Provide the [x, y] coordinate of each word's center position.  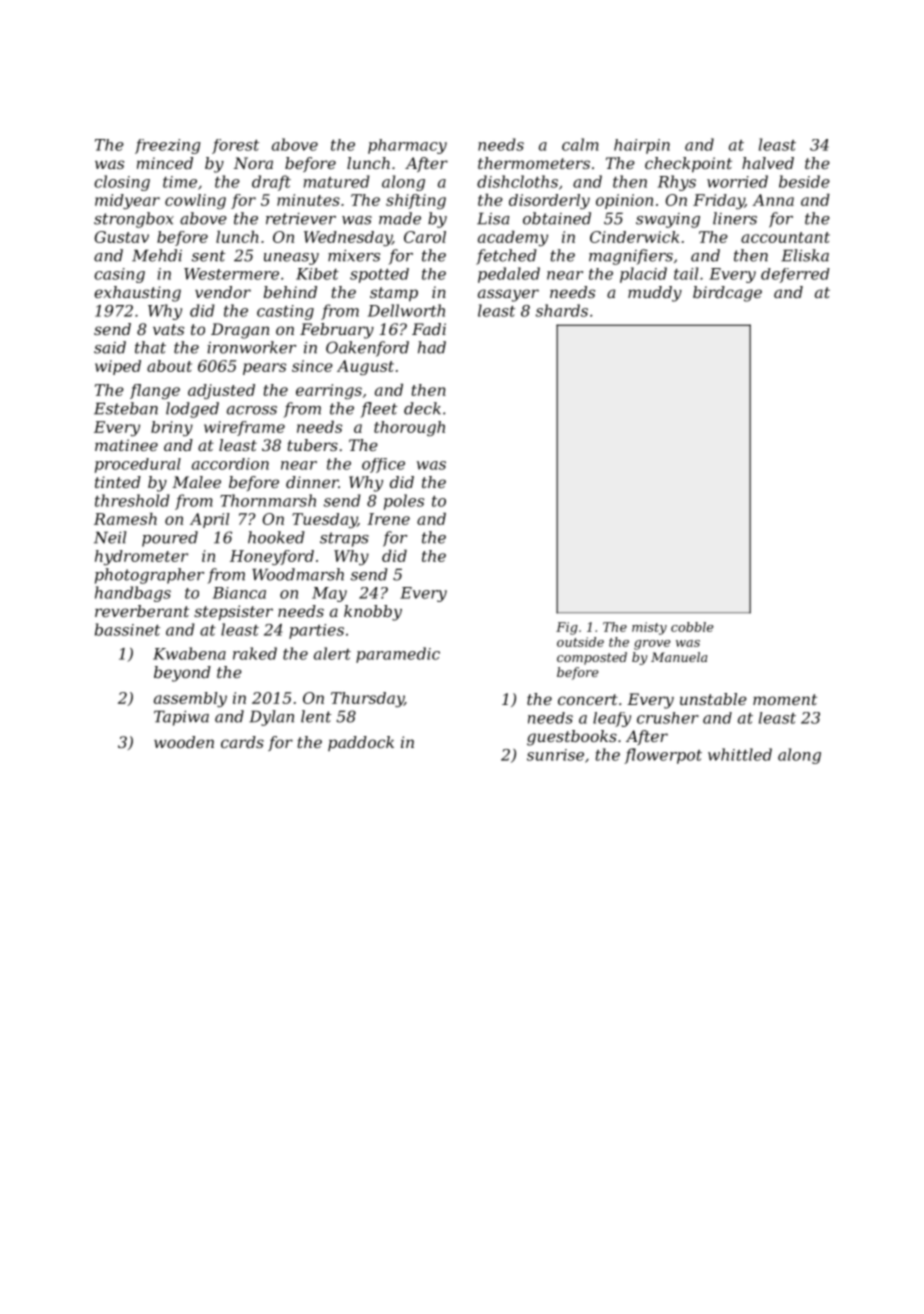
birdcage [727, 294]
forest [235, 146]
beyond [182, 674]
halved [768, 163]
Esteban [126, 408]
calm [580, 144]
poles [404, 502]
